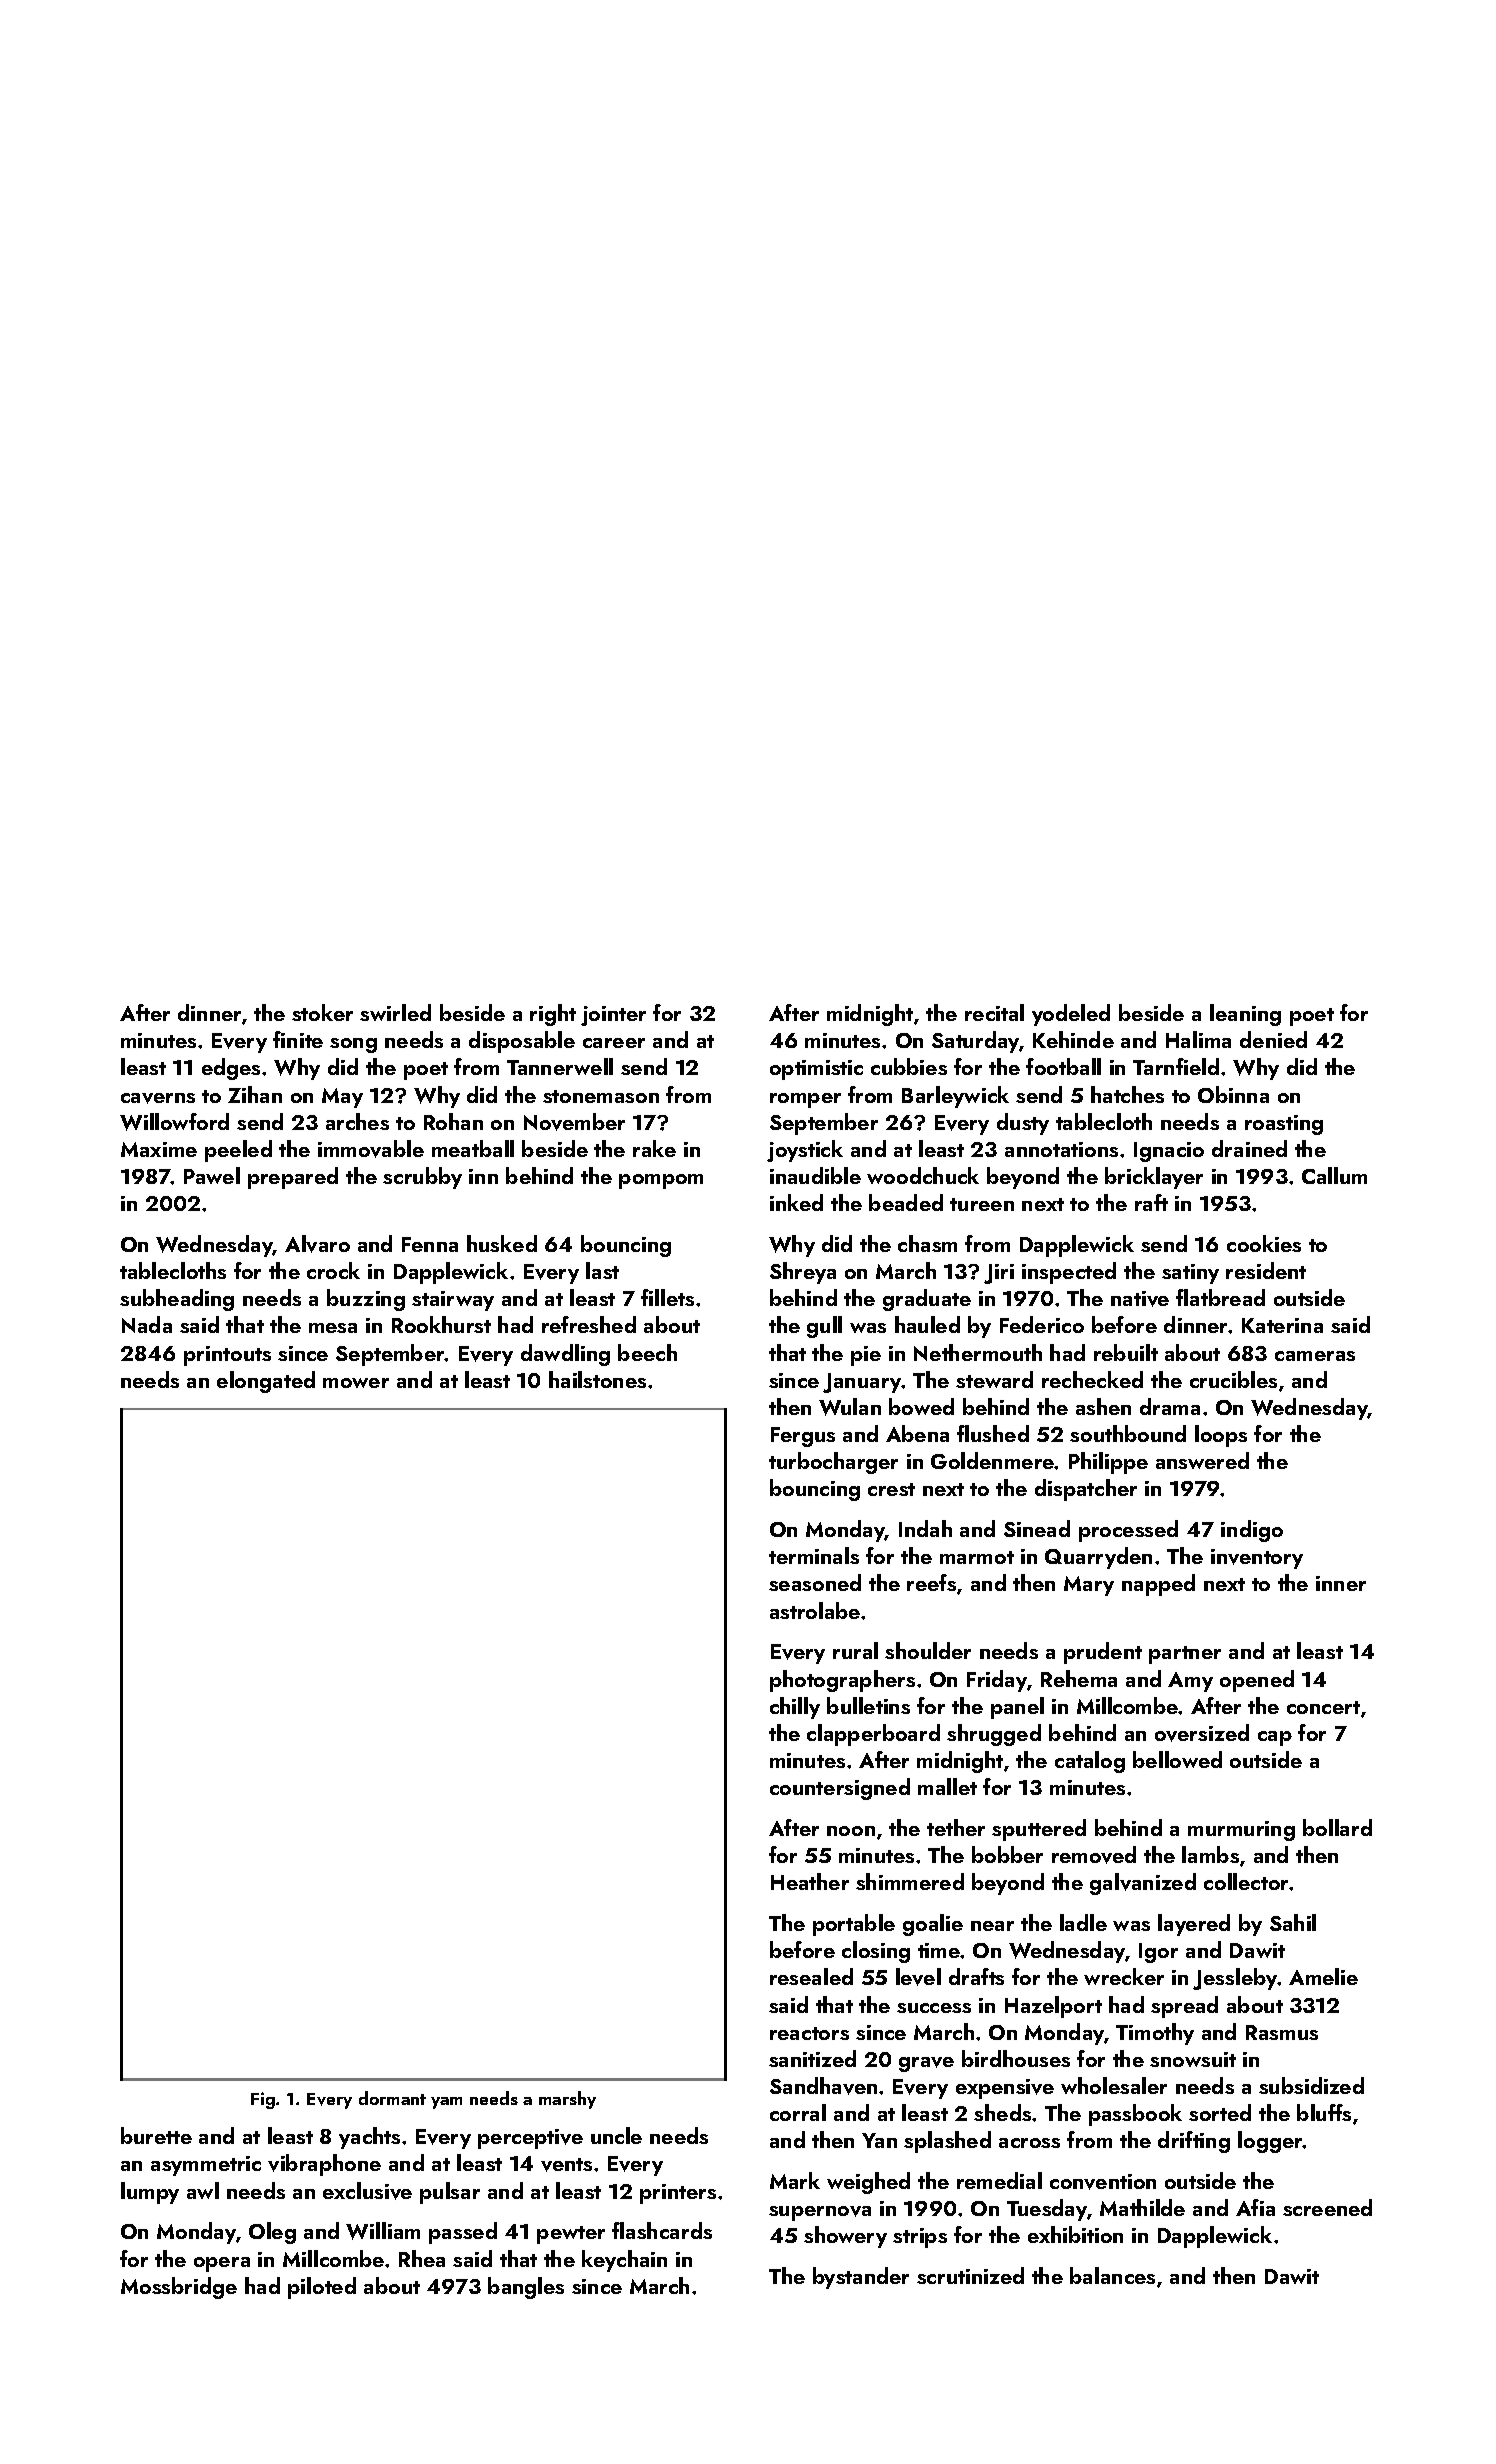 The image size is (1496, 2464). Describe the element at coordinates (1284, 1125) in the document. I see `roasting` at that location.
